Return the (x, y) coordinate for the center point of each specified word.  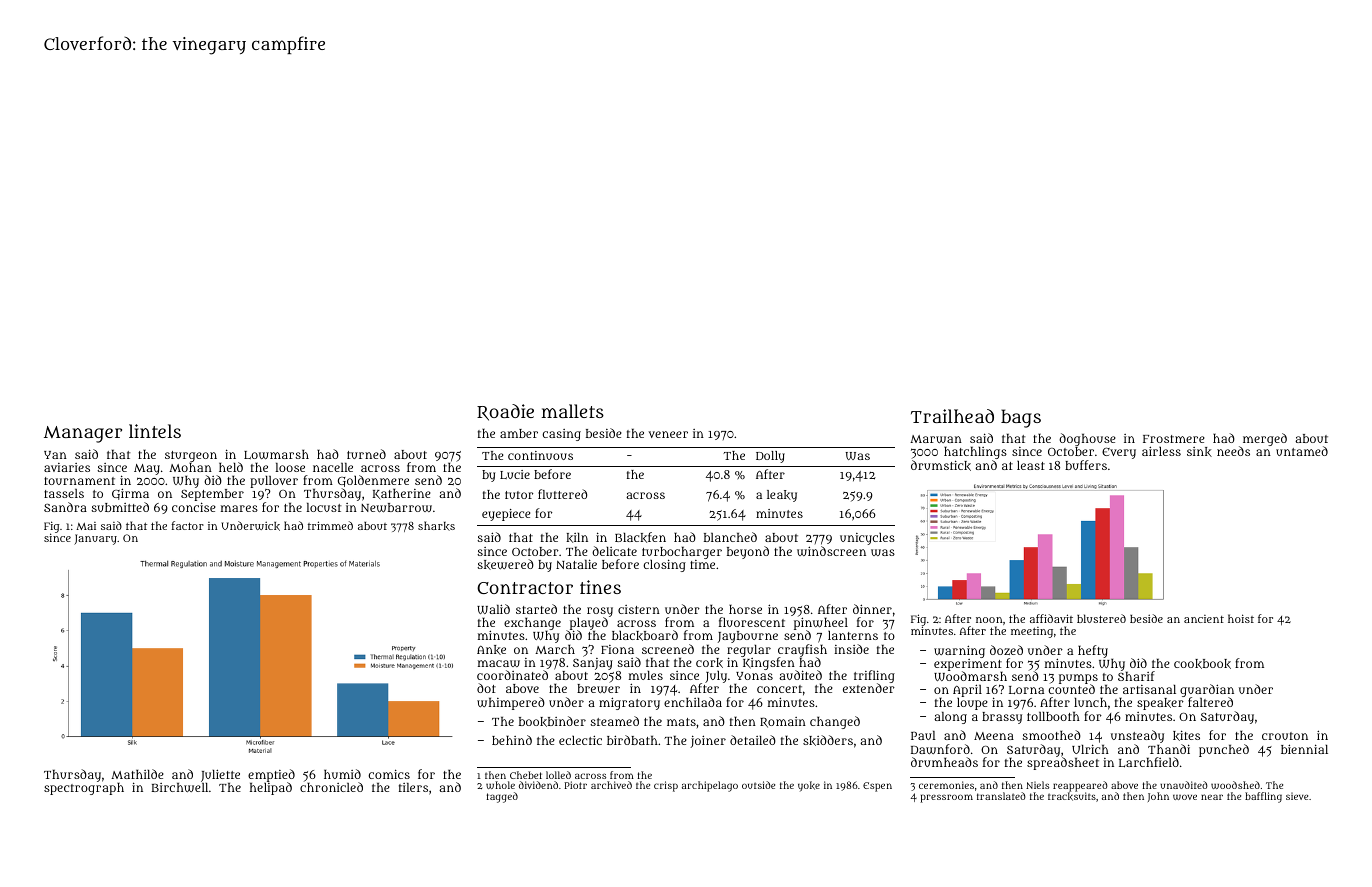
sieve (1297, 796)
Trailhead (952, 416)
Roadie (505, 412)
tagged (502, 797)
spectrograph (84, 789)
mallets (573, 411)
